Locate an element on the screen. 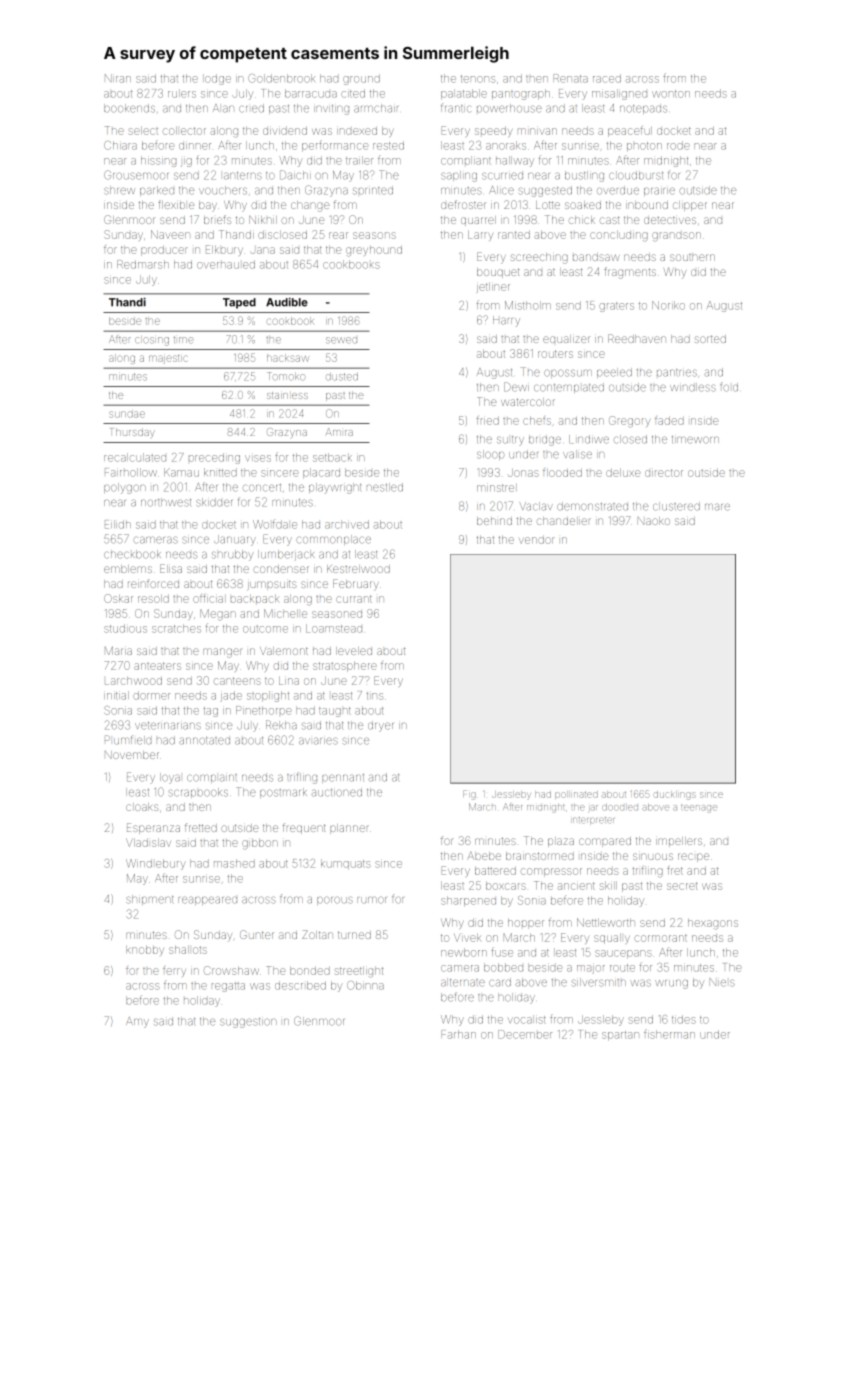 The height and width of the screenshot is (1400, 849). tenons is located at coordinates (478, 79).
